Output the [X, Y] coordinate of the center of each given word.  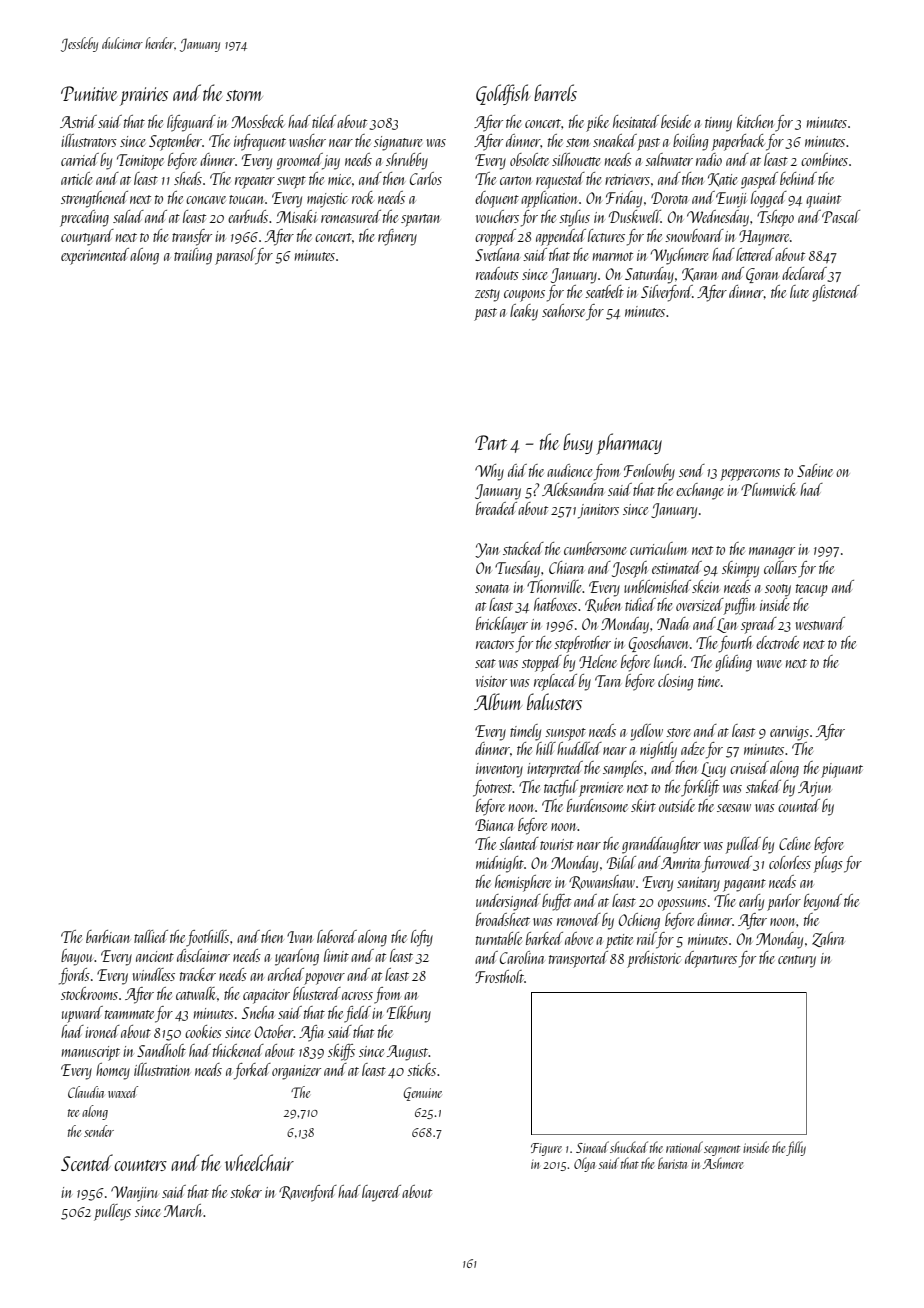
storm [244, 95]
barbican [108, 936]
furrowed [727, 864]
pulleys [112, 1212]
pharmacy [629, 444]
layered [381, 1193]
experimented [95, 256]
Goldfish [503, 94]
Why [489, 472]
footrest [493, 788]
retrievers [627, 179]
